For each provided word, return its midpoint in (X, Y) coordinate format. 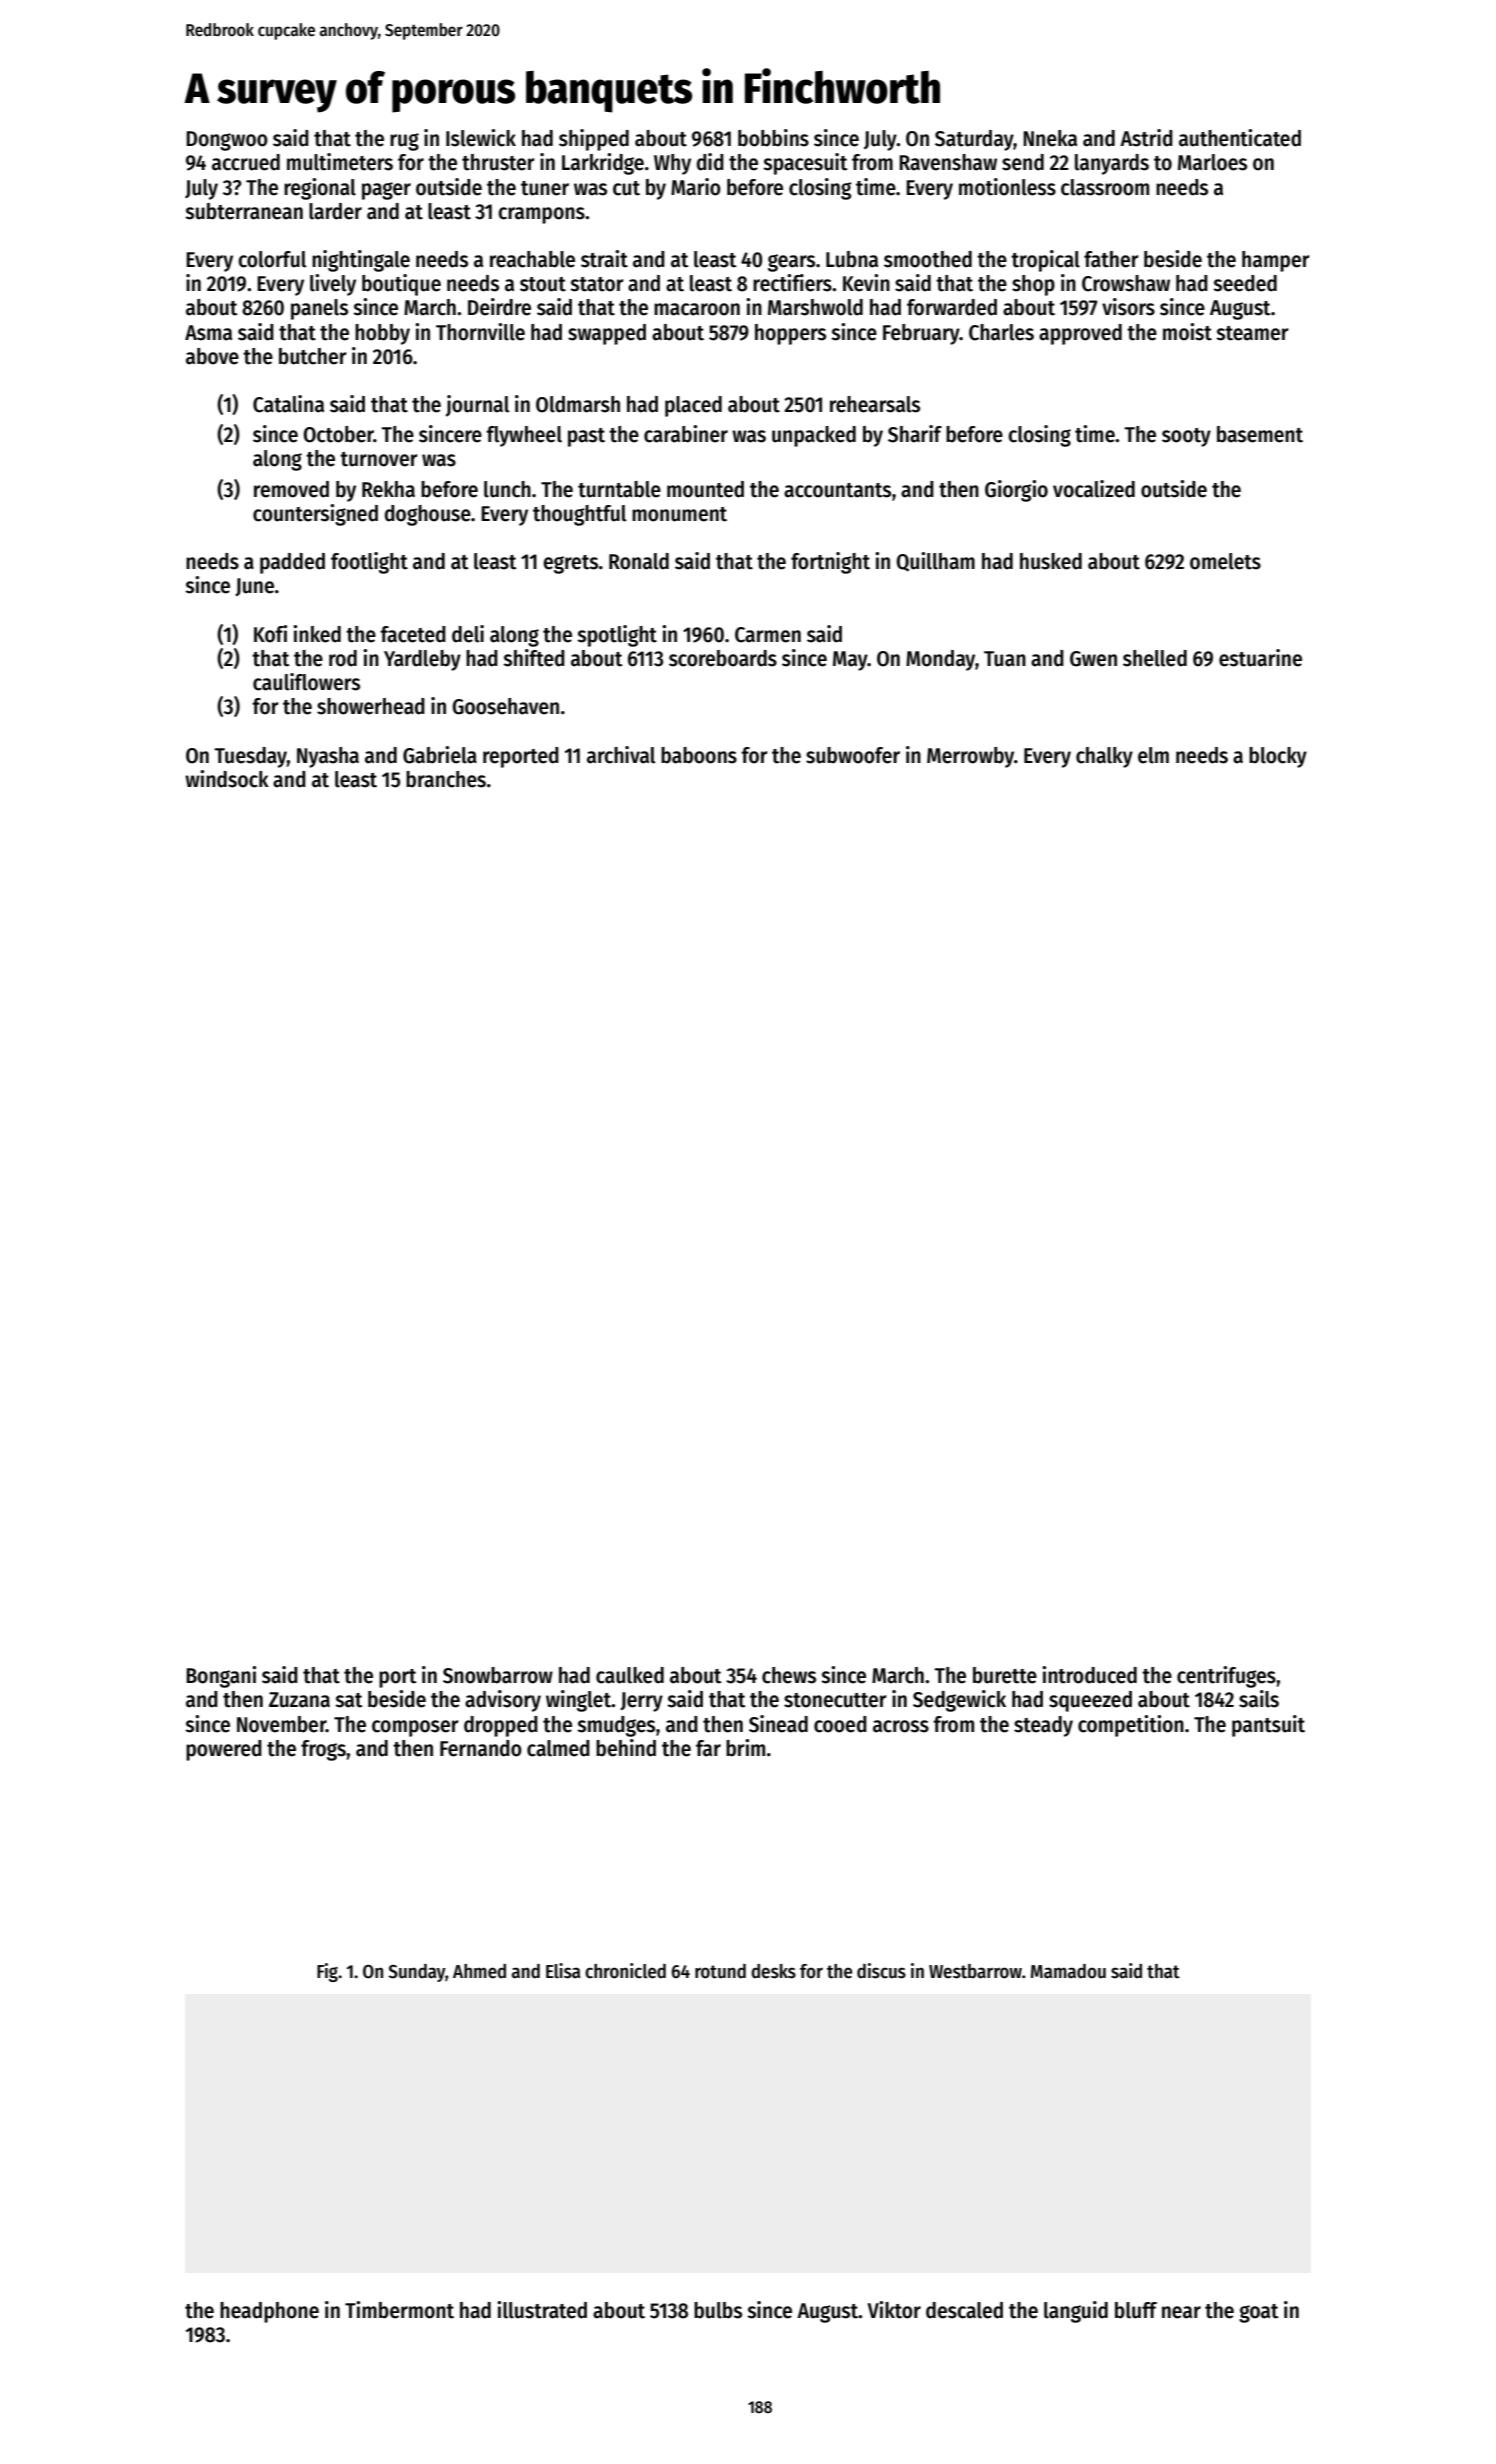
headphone (269, 2312)
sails (1259, 1699)
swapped (607, 334)
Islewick (481, 138)
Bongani (221, 1677)
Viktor (894, 2310)
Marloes (1212, 162)
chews (789, 1675)
